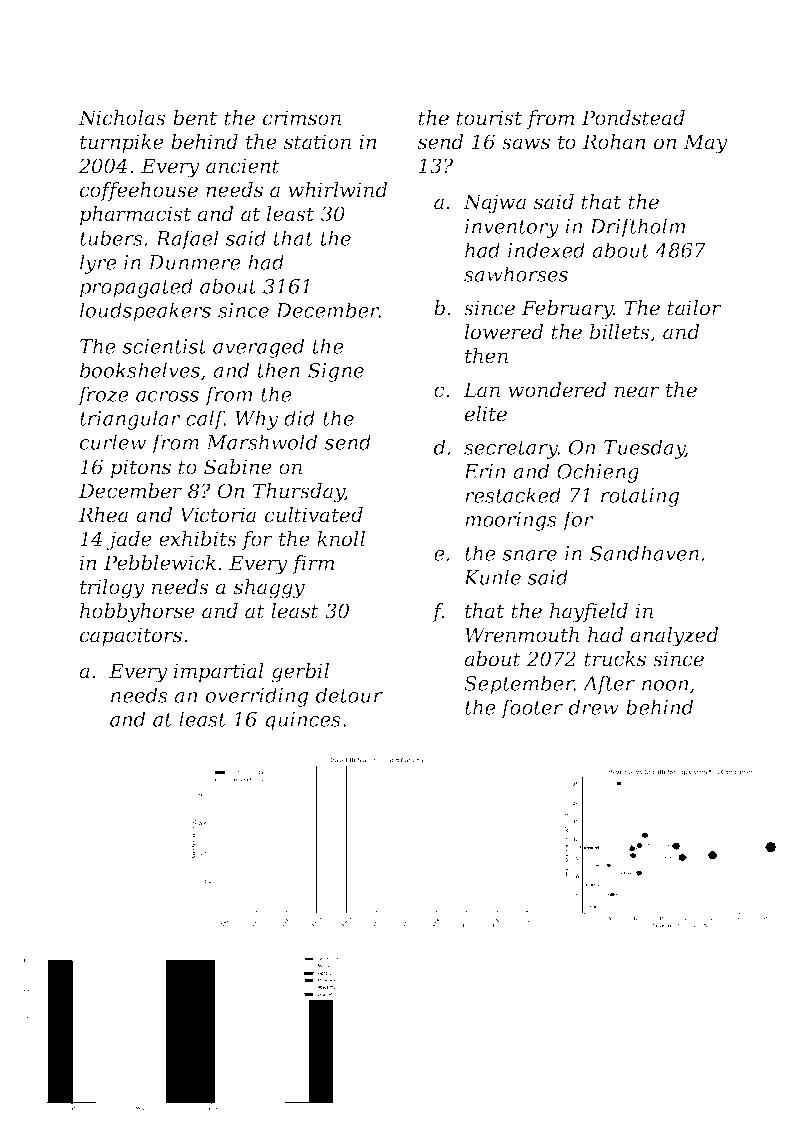 Image resolution: width=807 pixels, height=1145 pixels. I want to click on firm, so click(313, 564).
